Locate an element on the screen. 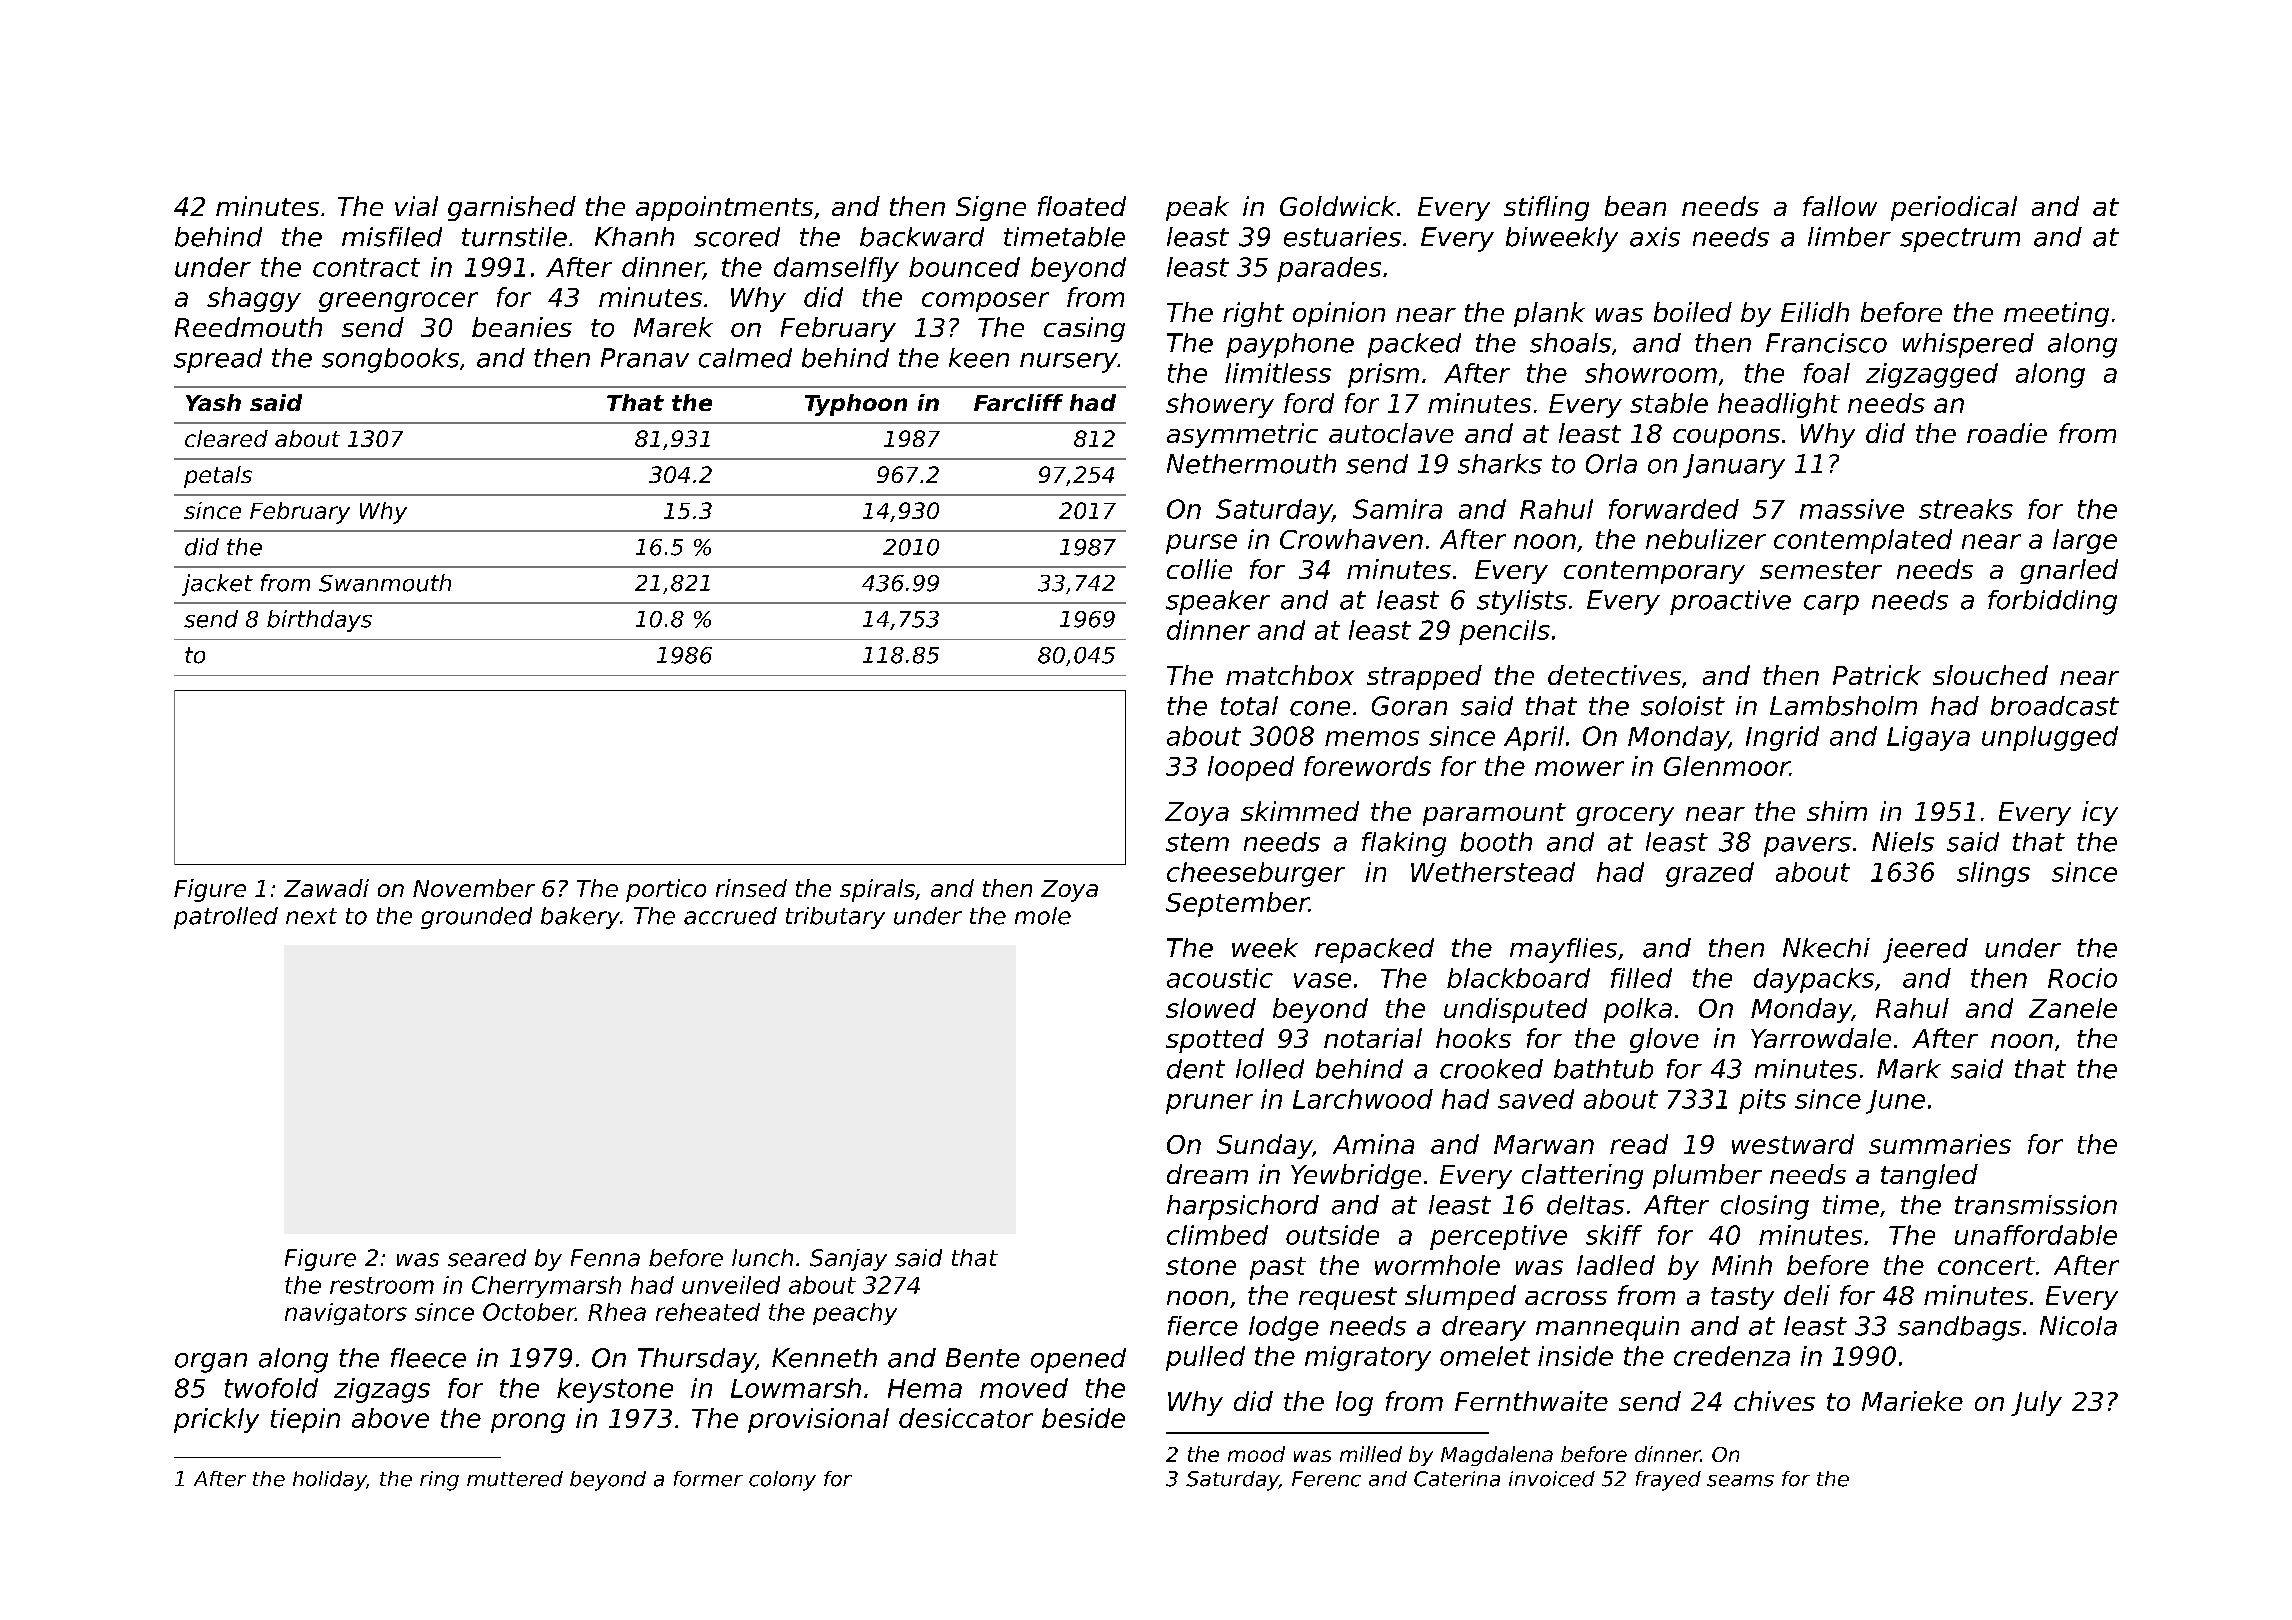 This screenshot has height=1620, width=2292. stifling is located at coordinates (1546, 208).
